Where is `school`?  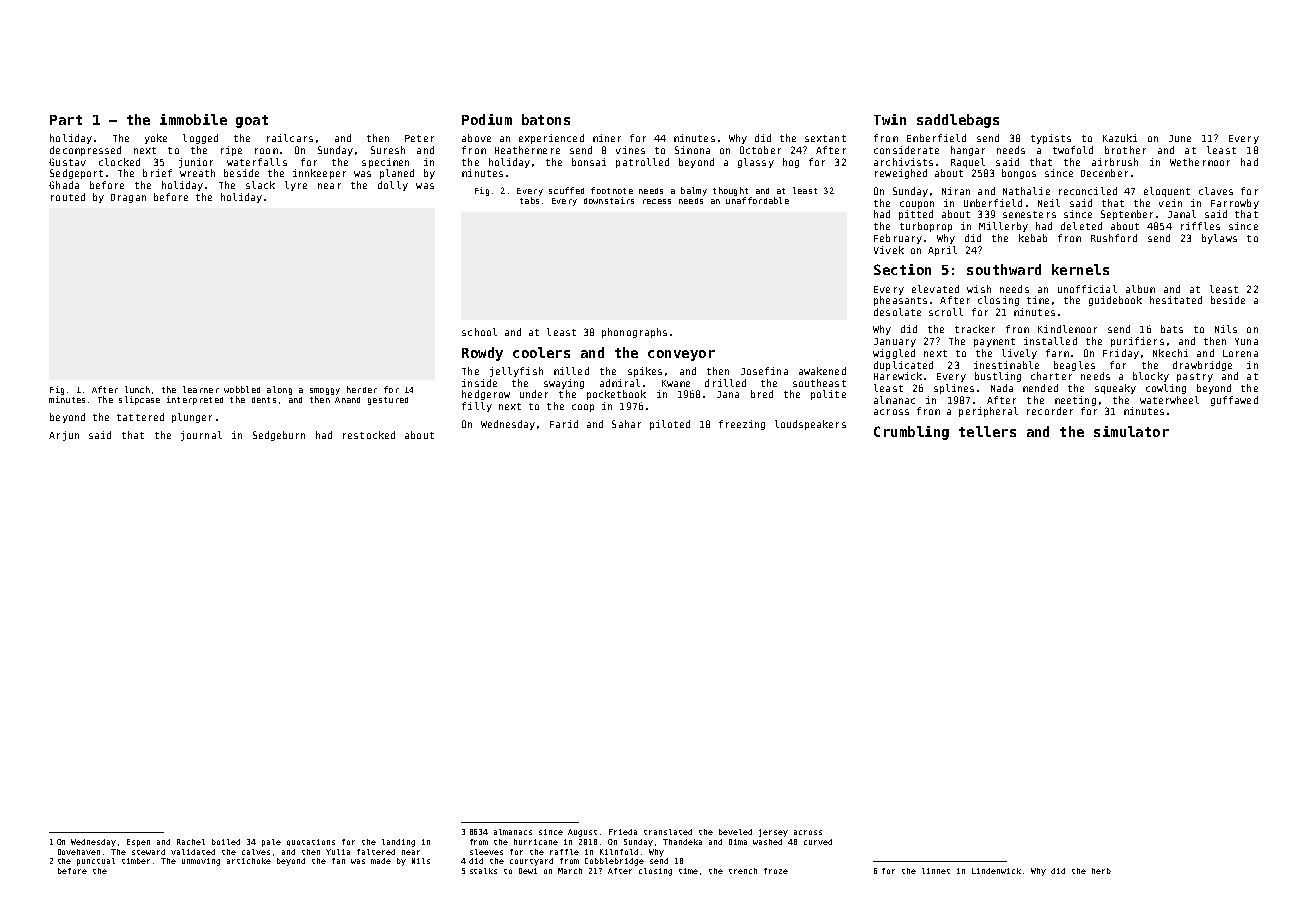 school is located at coordinates (479, 332).
